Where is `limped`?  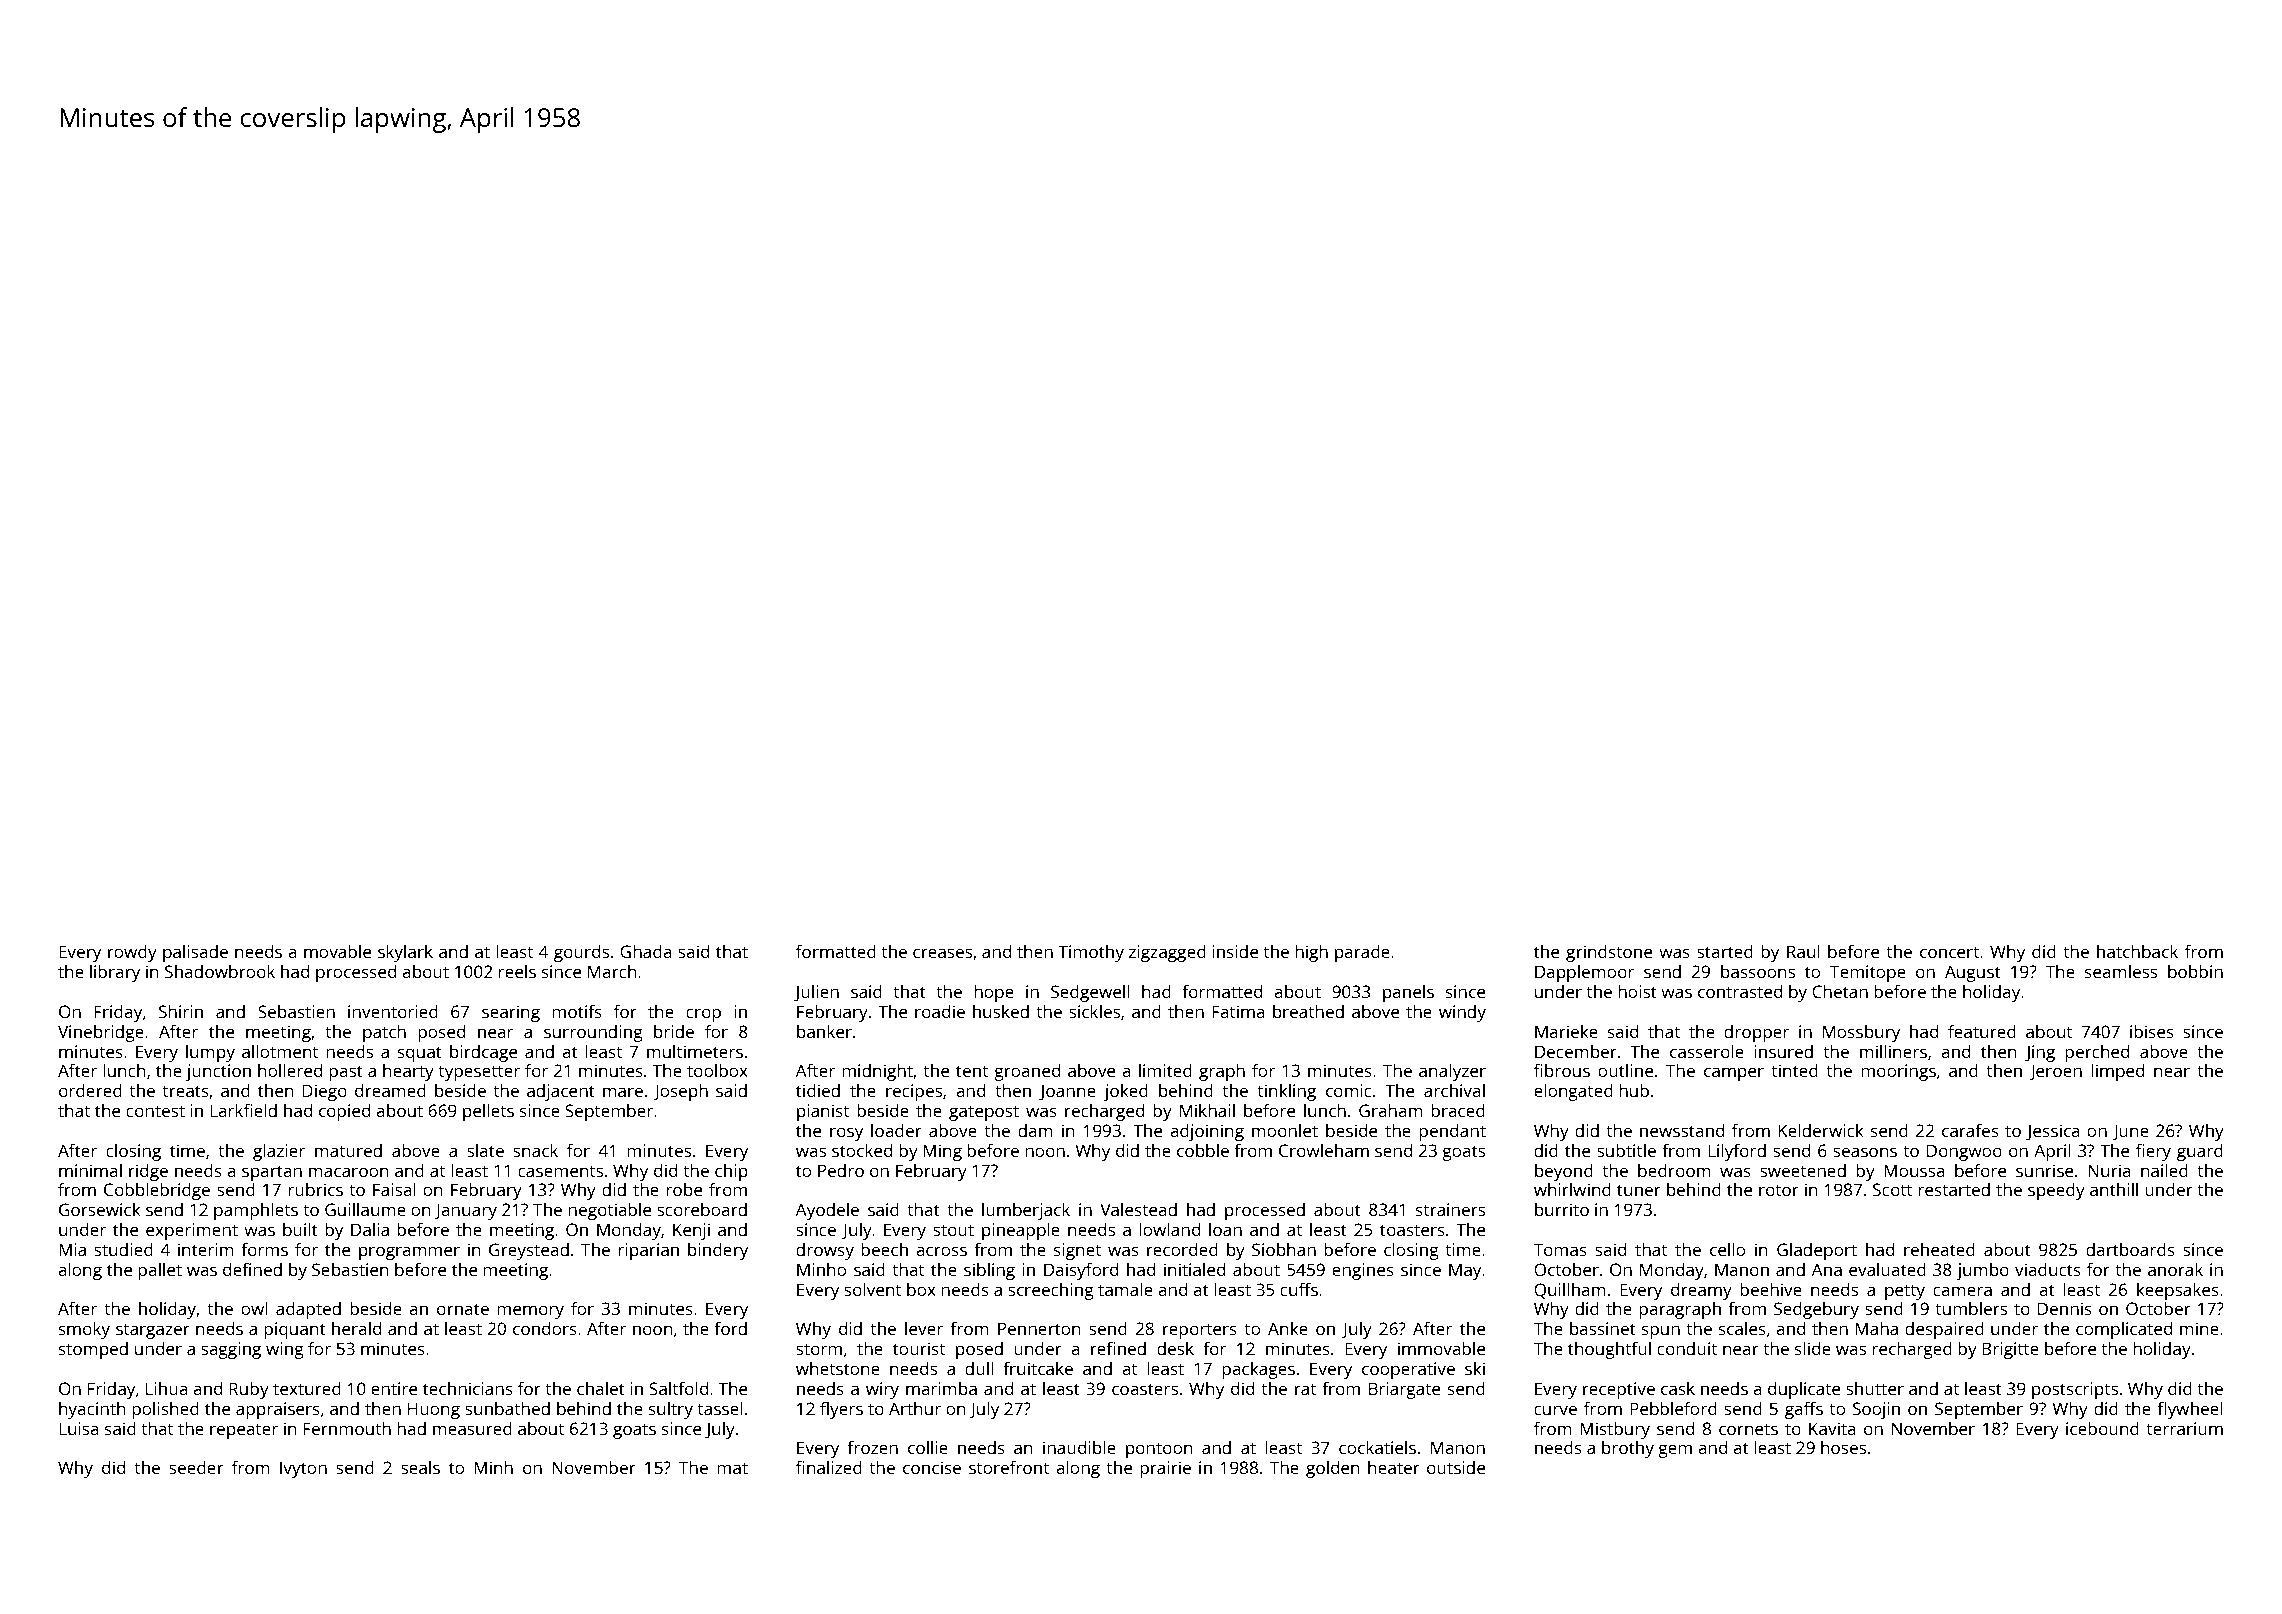
limped is located at coordinates (2117, 1072).
